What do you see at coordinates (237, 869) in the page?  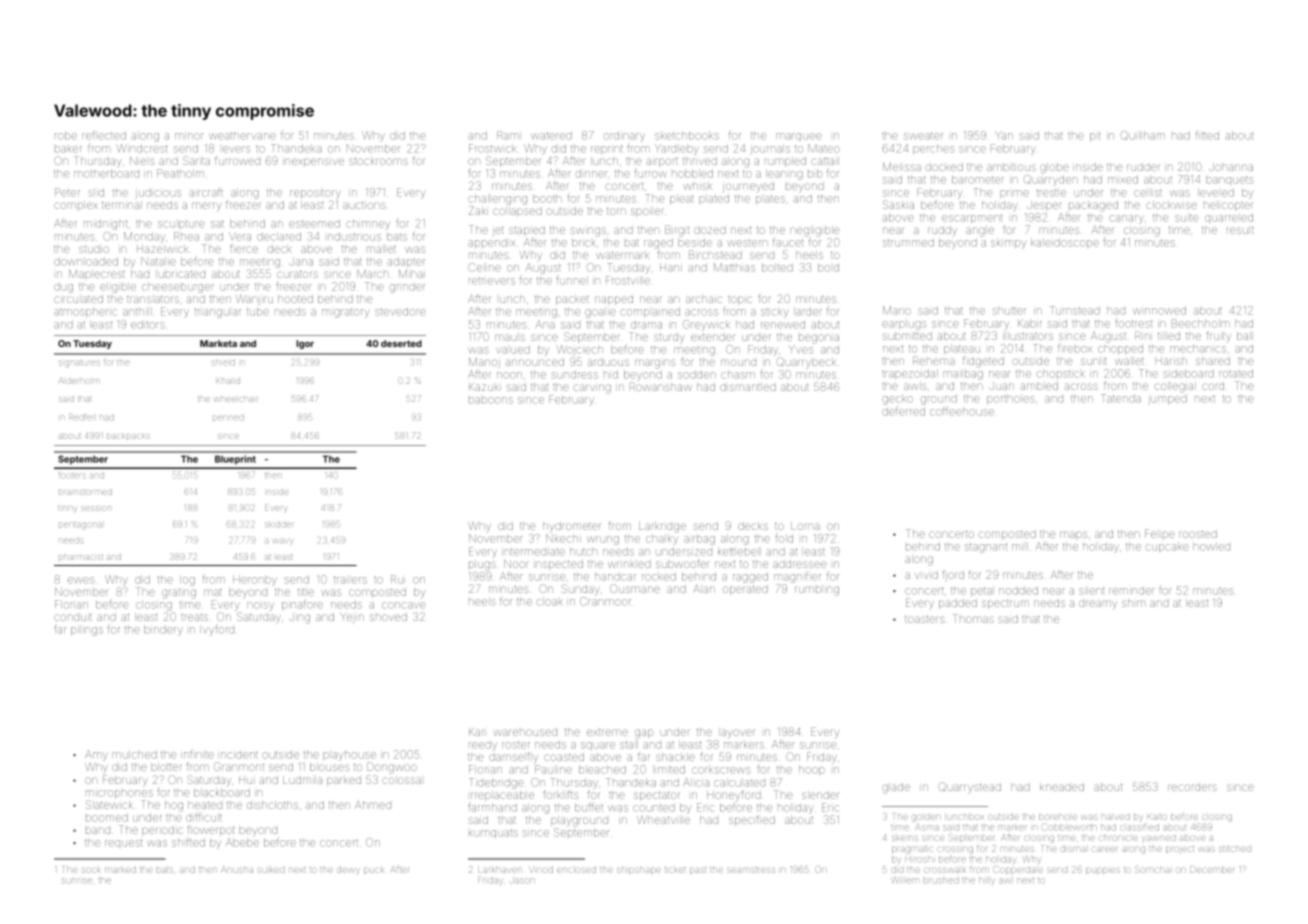 I see `Anusha` at bounding box center [237, 869].
